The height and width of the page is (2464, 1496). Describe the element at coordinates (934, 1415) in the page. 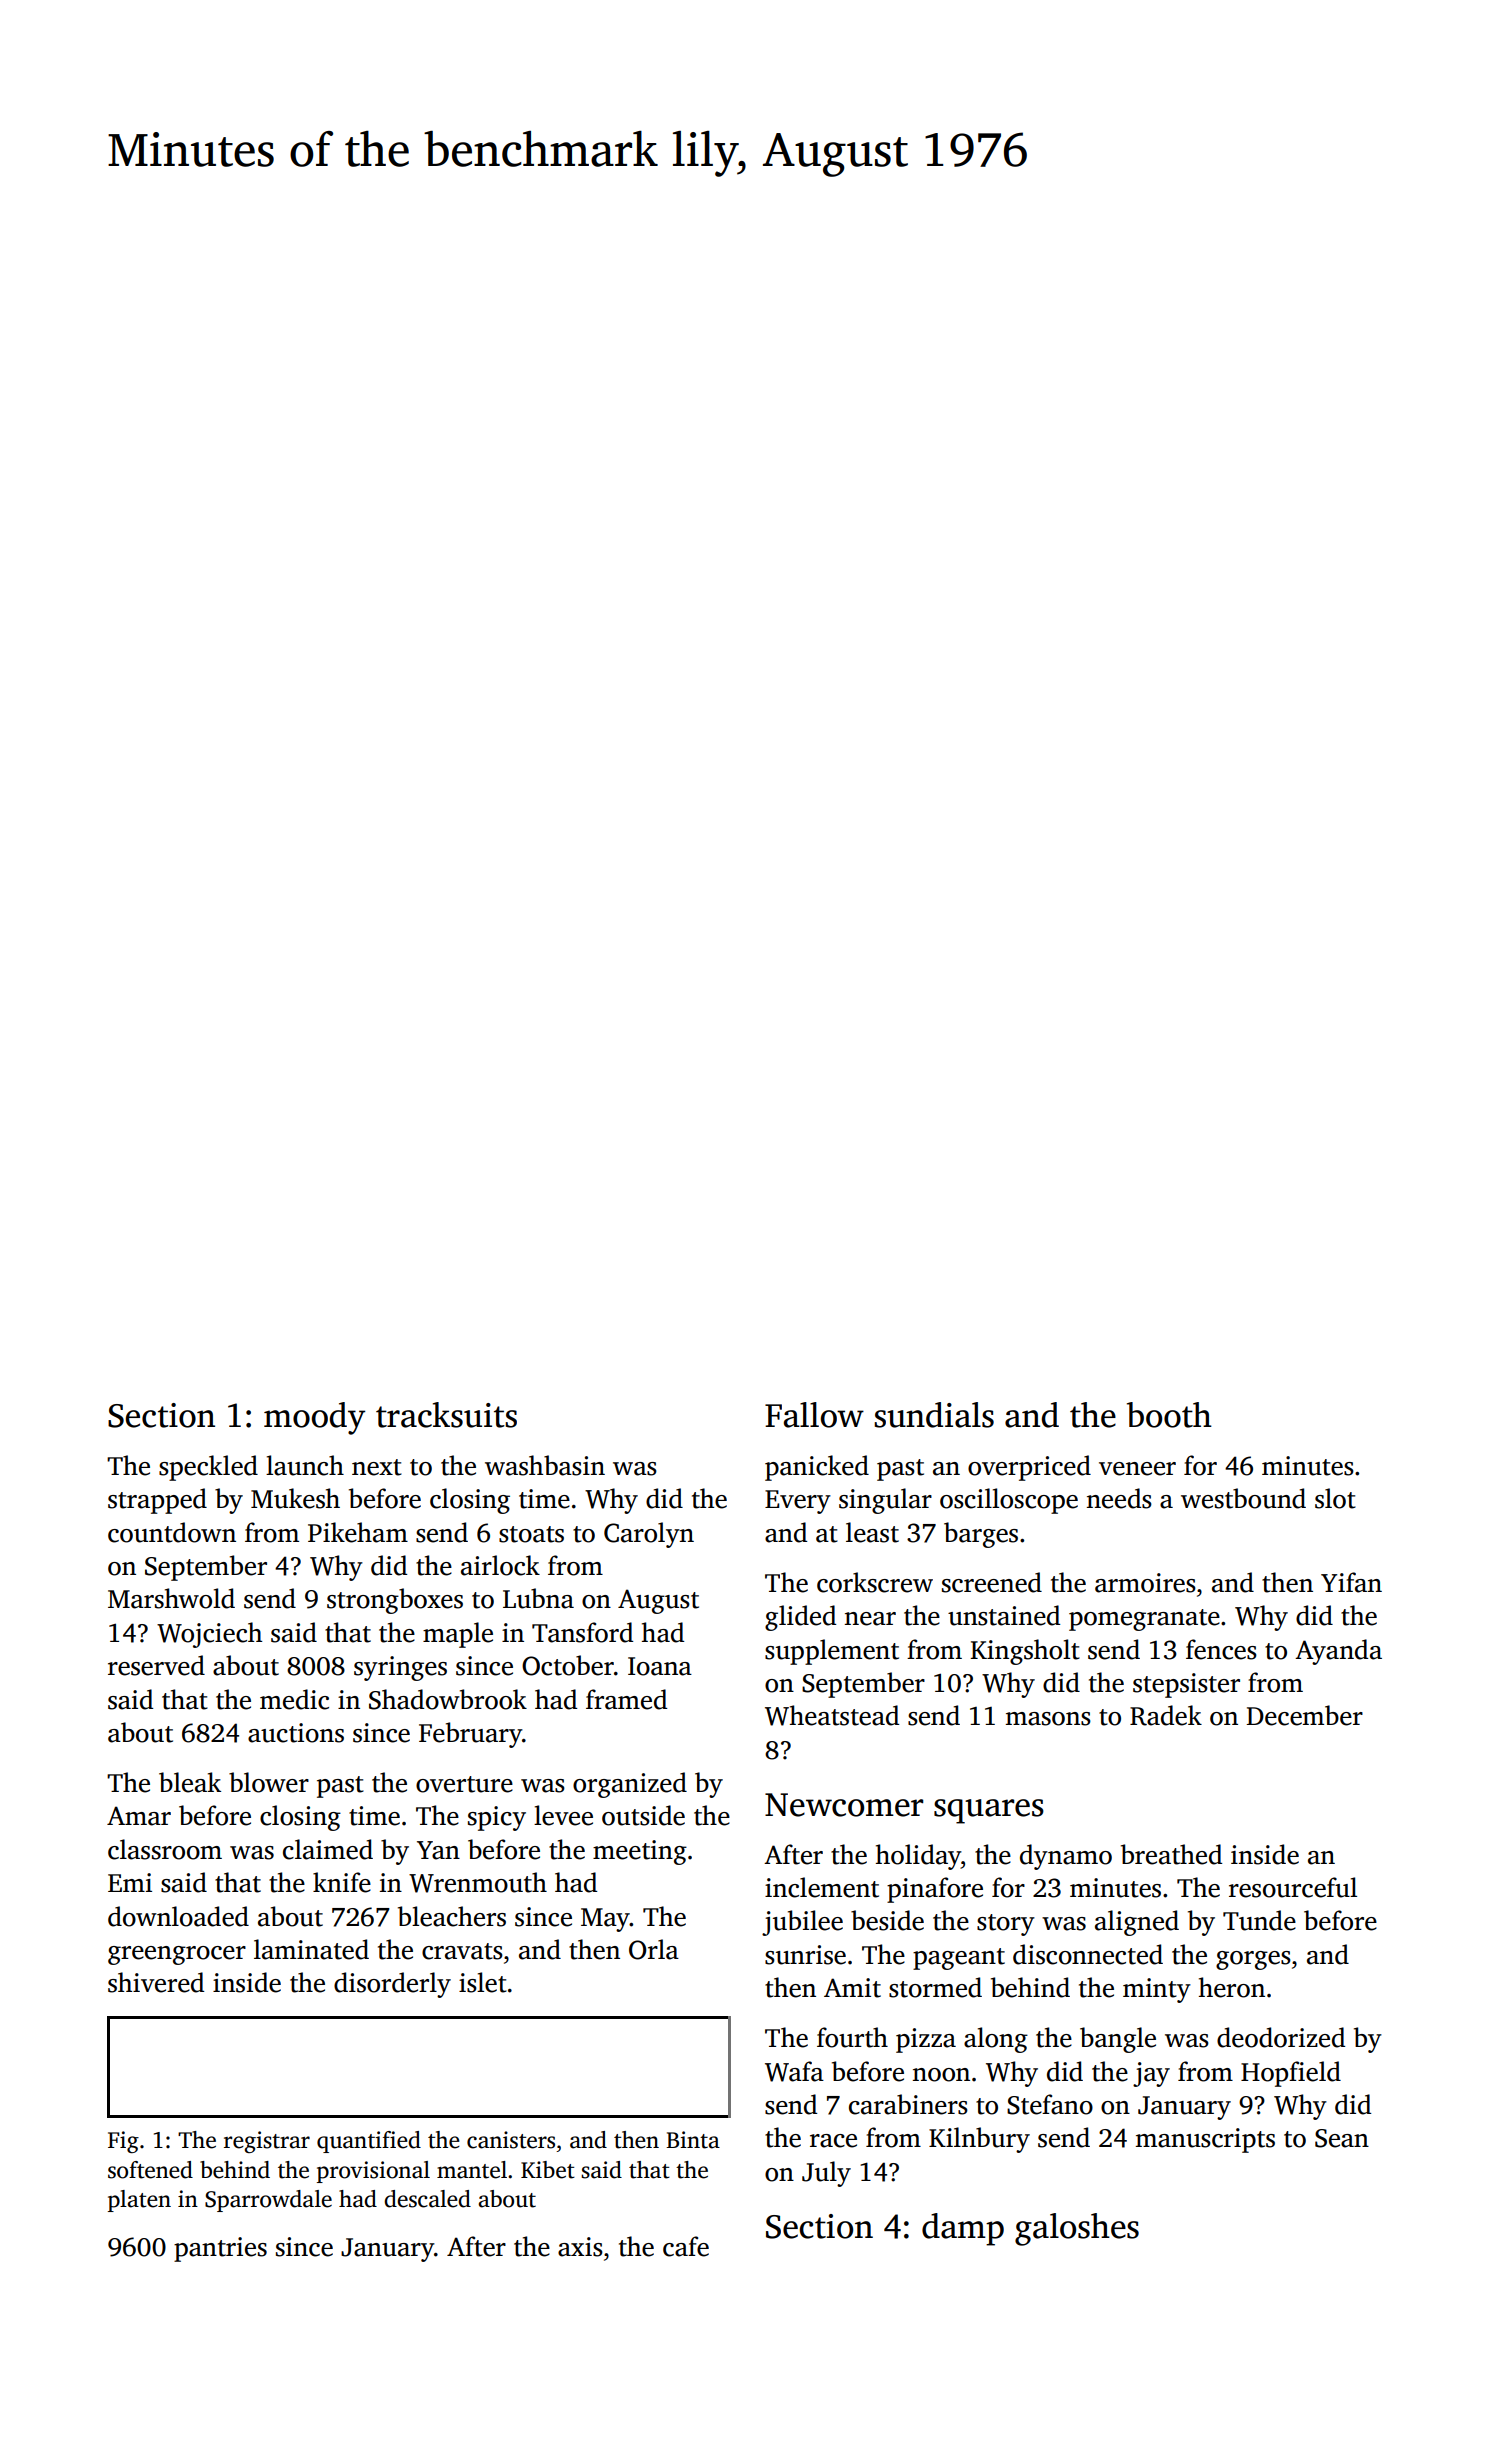

I see `sundials` at that location.
